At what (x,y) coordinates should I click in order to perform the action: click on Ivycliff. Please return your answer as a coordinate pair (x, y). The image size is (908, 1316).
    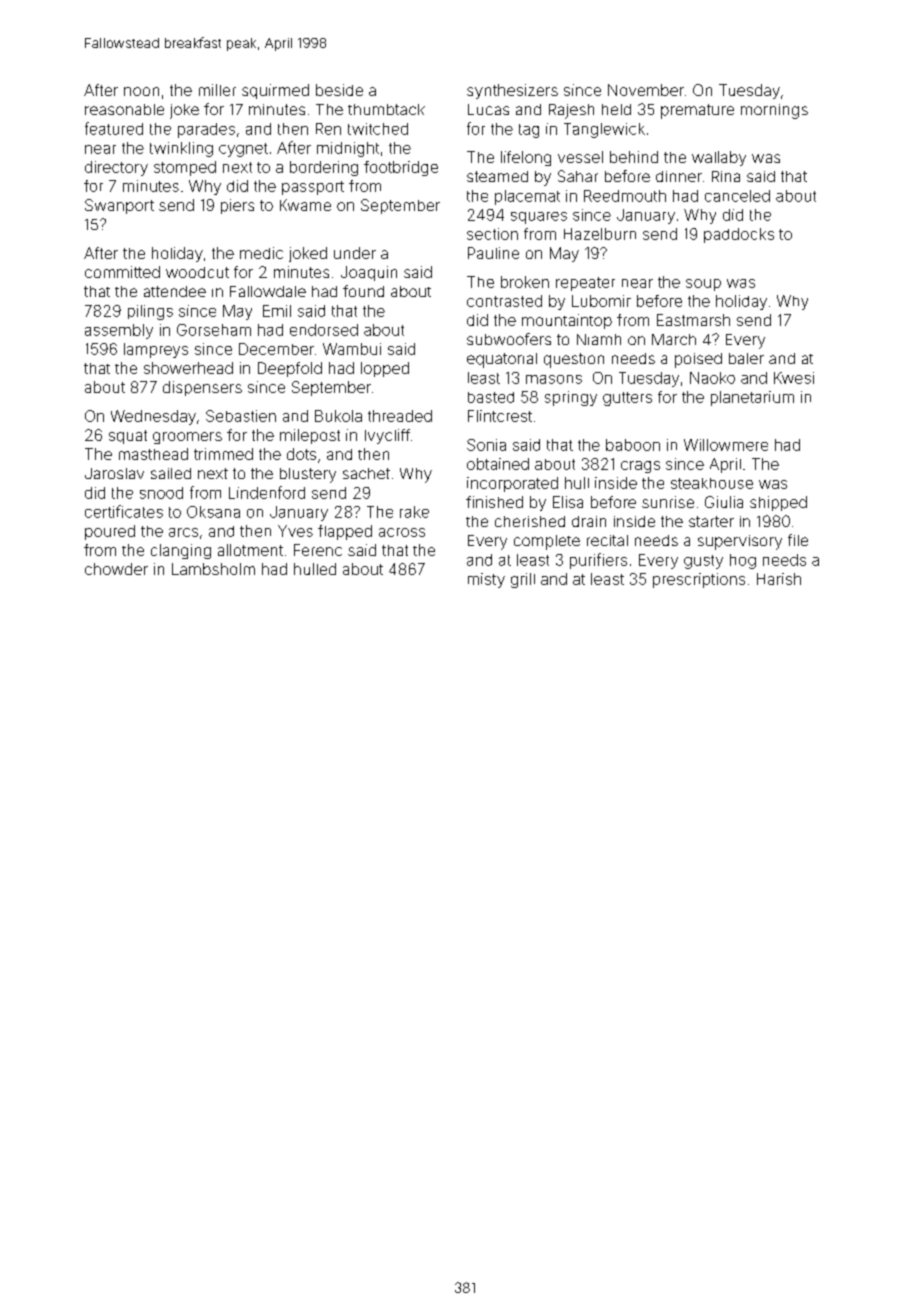
    Looking at the image, I should click on (387, 436).
